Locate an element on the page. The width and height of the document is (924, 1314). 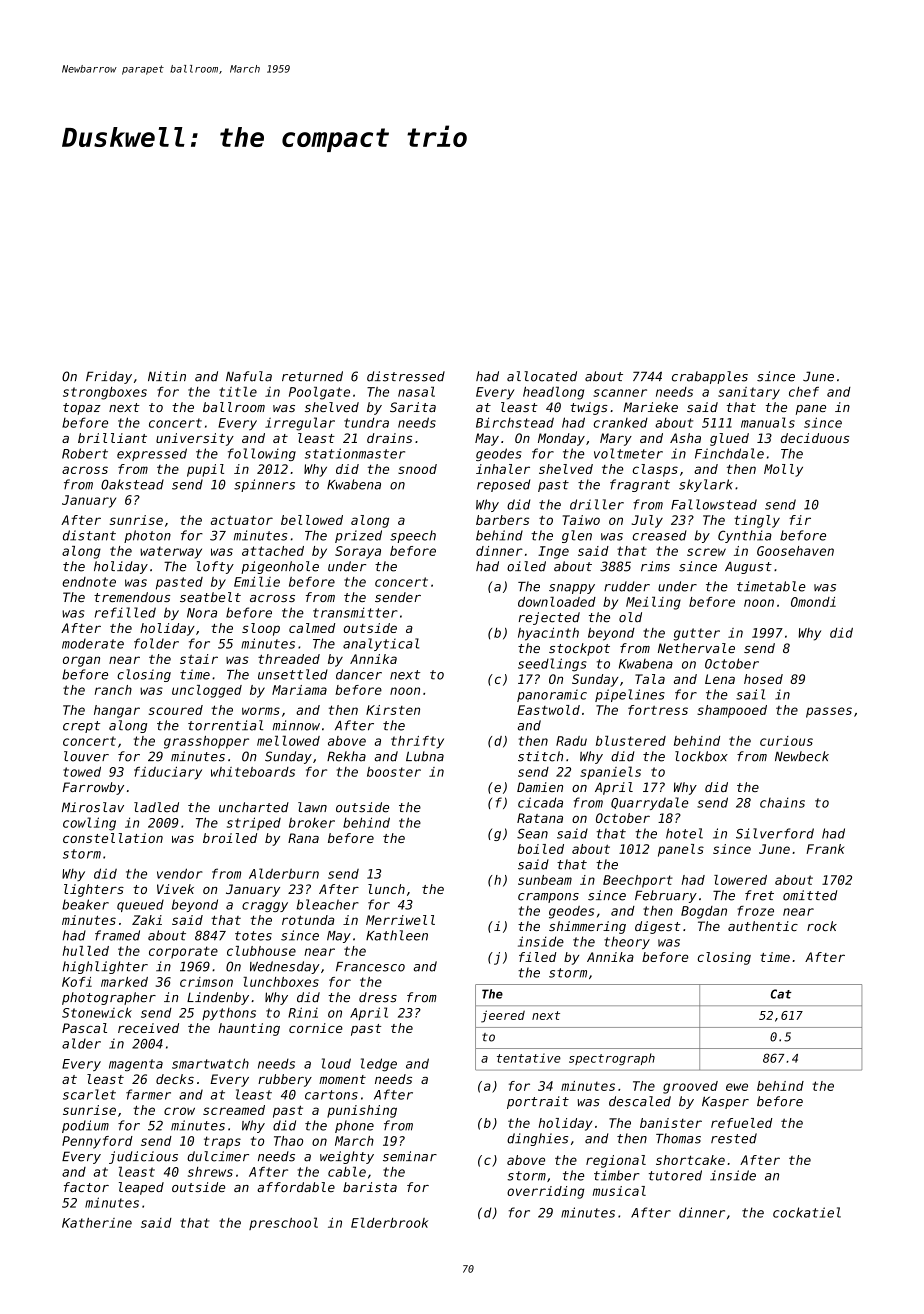
Goosehaven is located at coordinates (795, 551).
